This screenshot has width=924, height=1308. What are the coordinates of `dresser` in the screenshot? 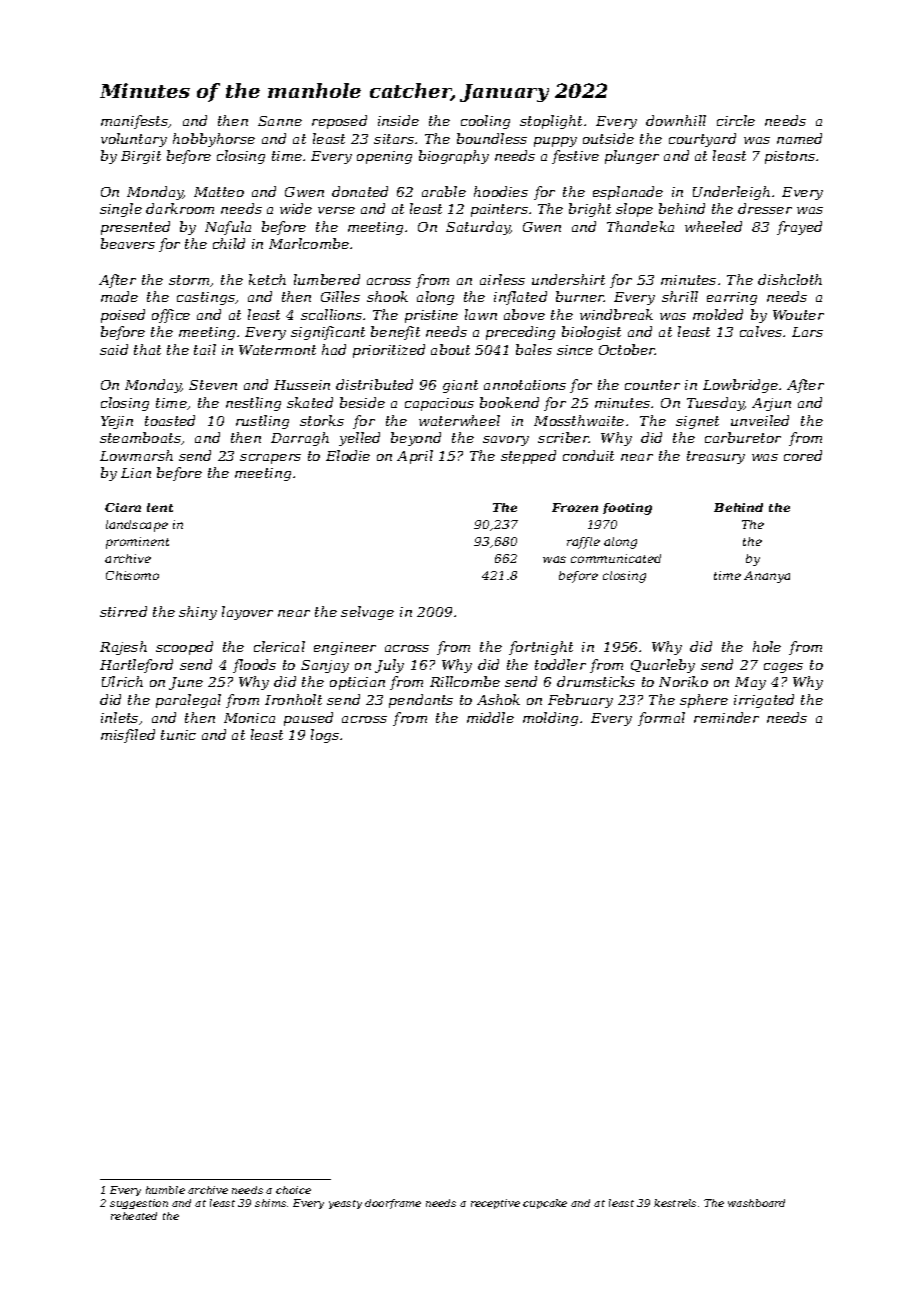 It's located at (765, 208).
